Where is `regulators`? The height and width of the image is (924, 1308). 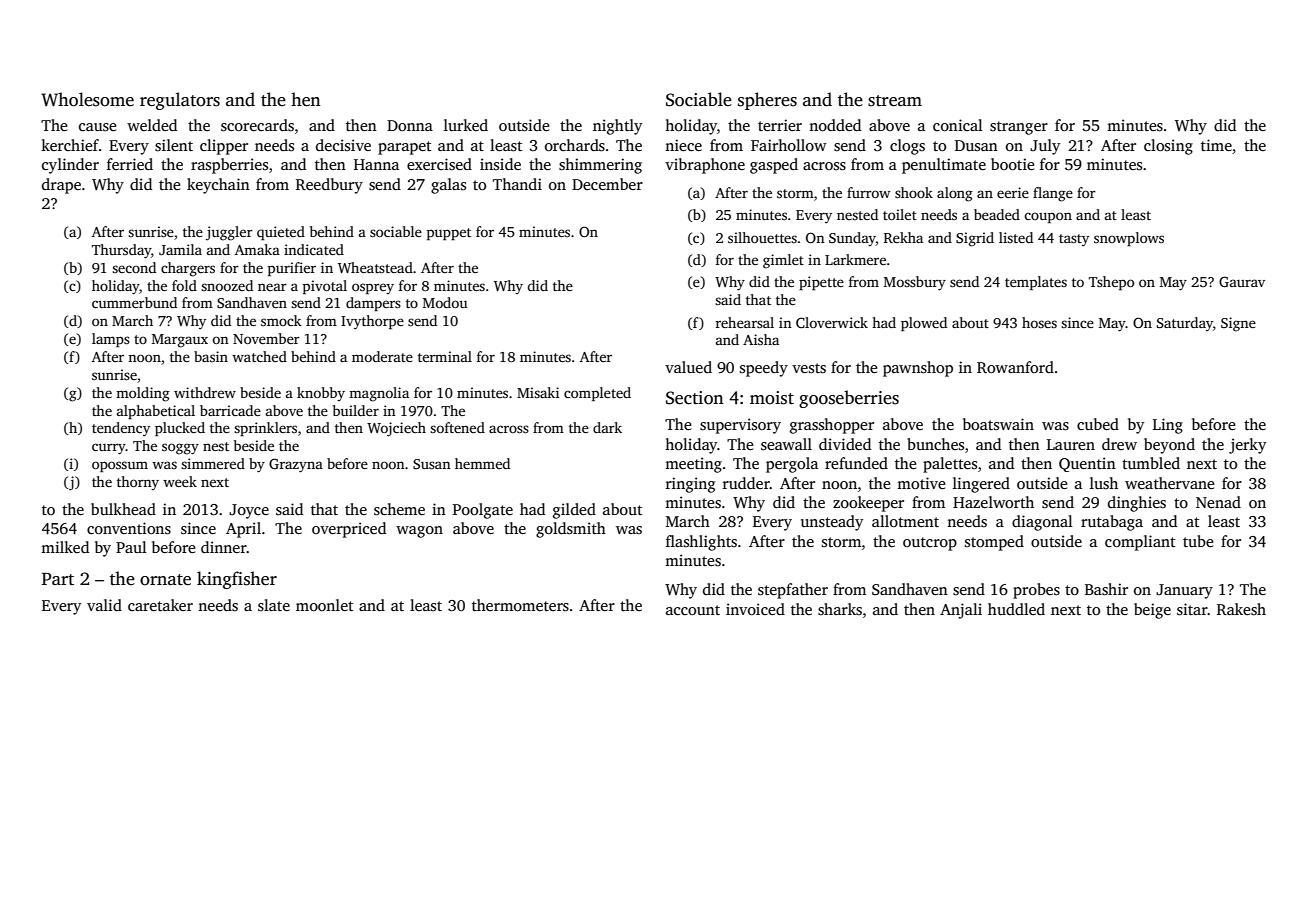 regulators is located at coordinates (180, 101).
